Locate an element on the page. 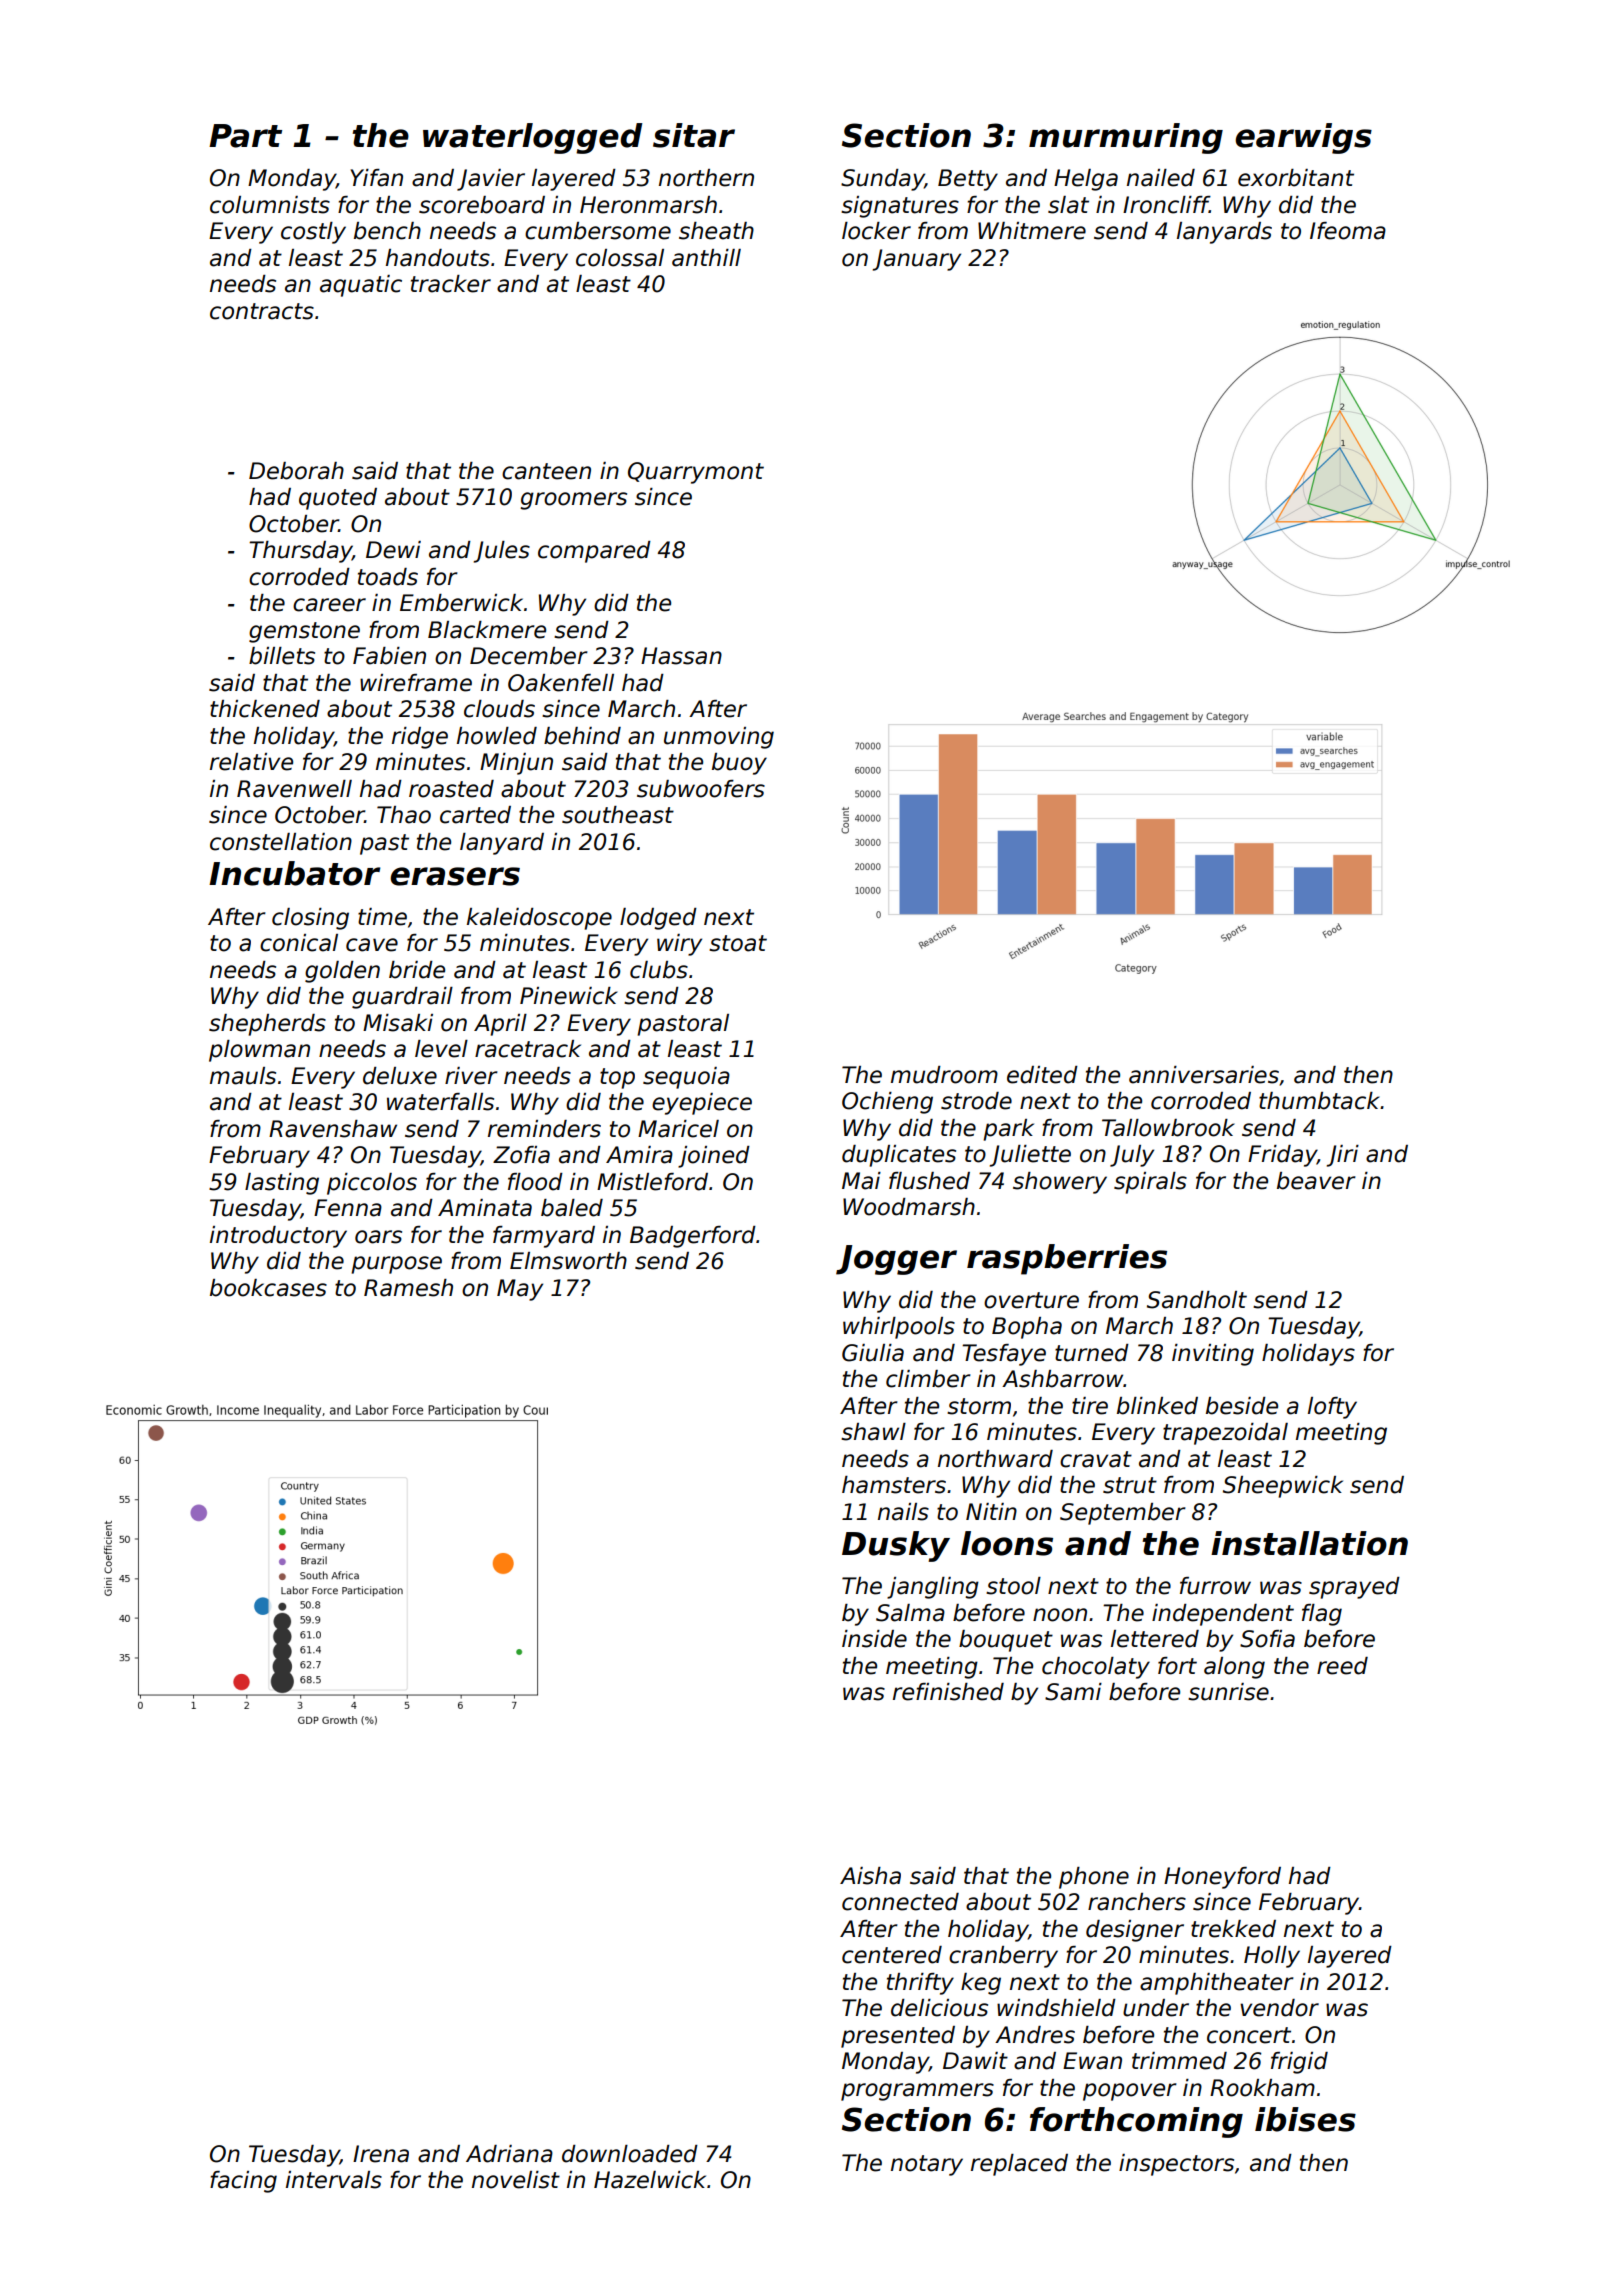  connected is located at coordinates (900, 1902).
